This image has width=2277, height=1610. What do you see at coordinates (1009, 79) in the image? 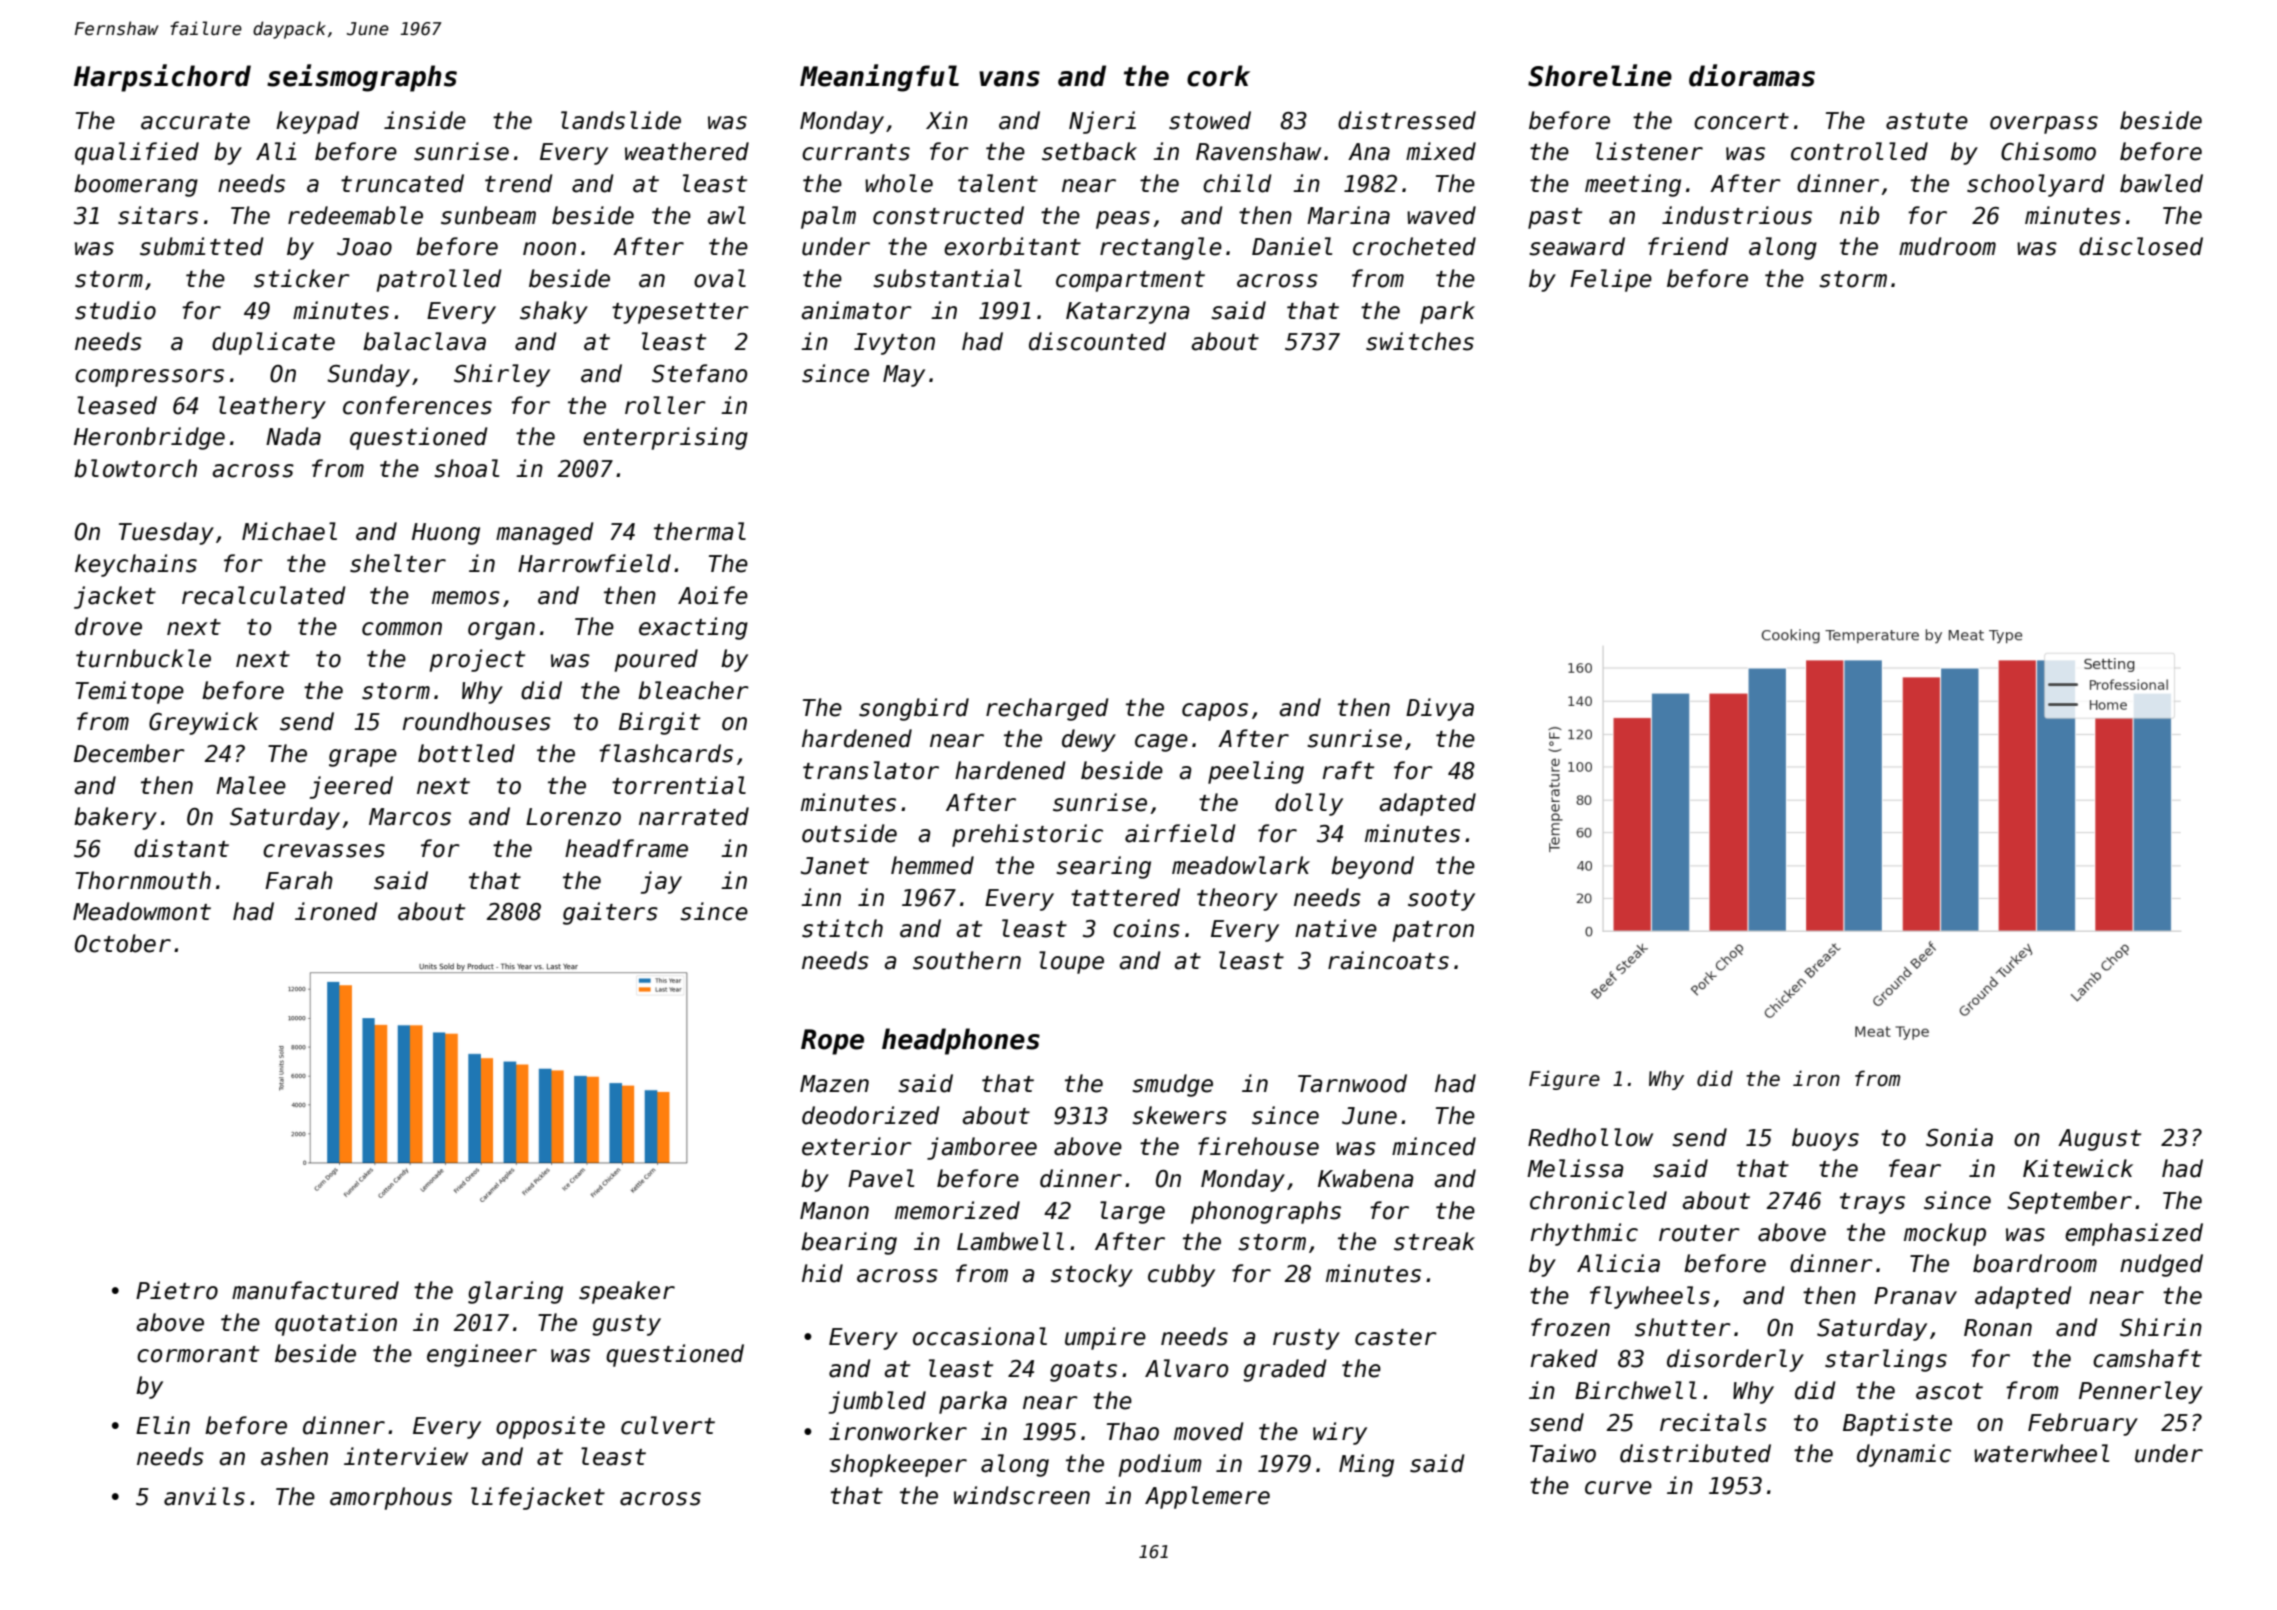
I see `vans` at bounding box center [1009, 79].
